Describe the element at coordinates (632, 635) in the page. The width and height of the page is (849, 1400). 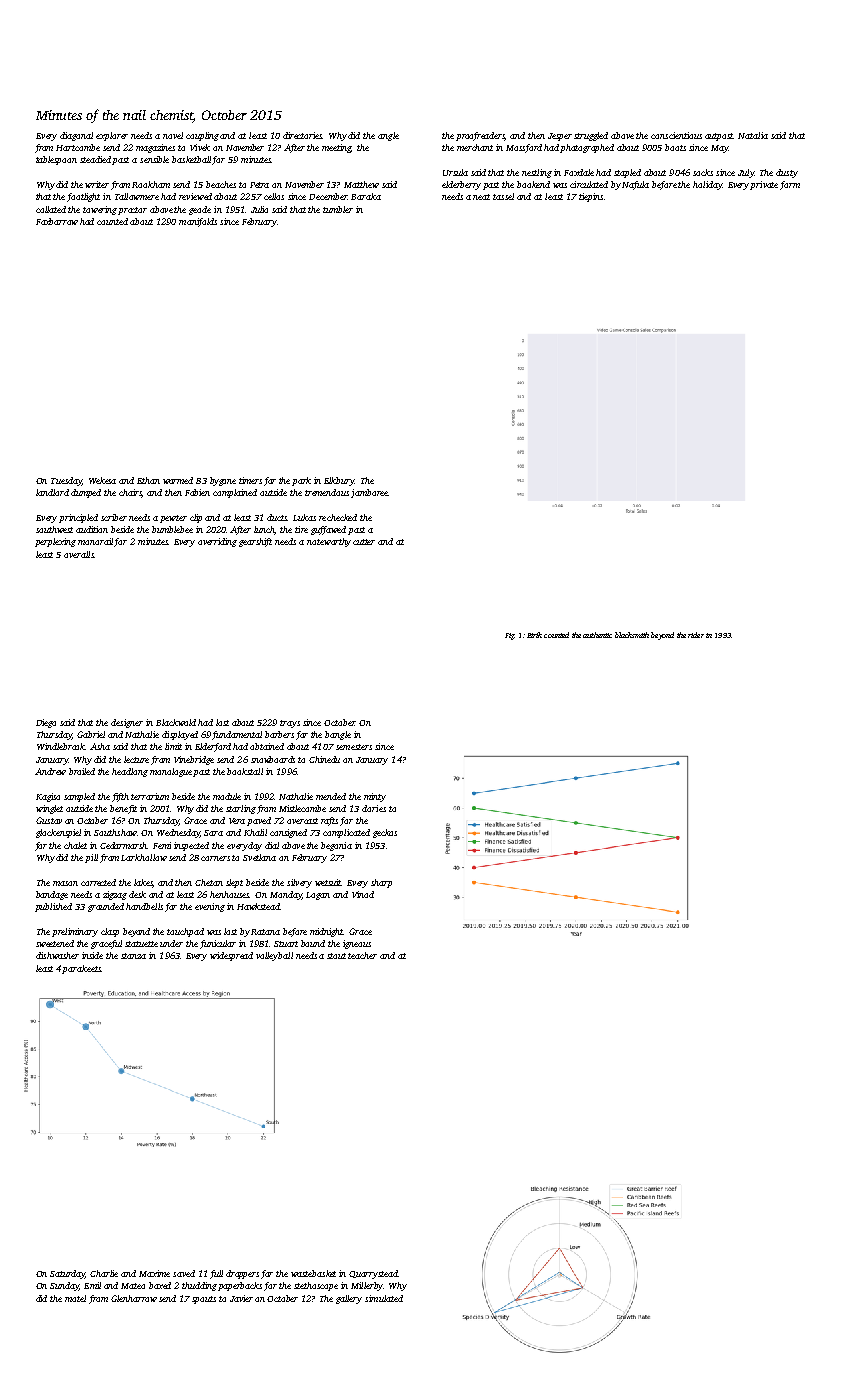
I see `blacksmith` at that location.
